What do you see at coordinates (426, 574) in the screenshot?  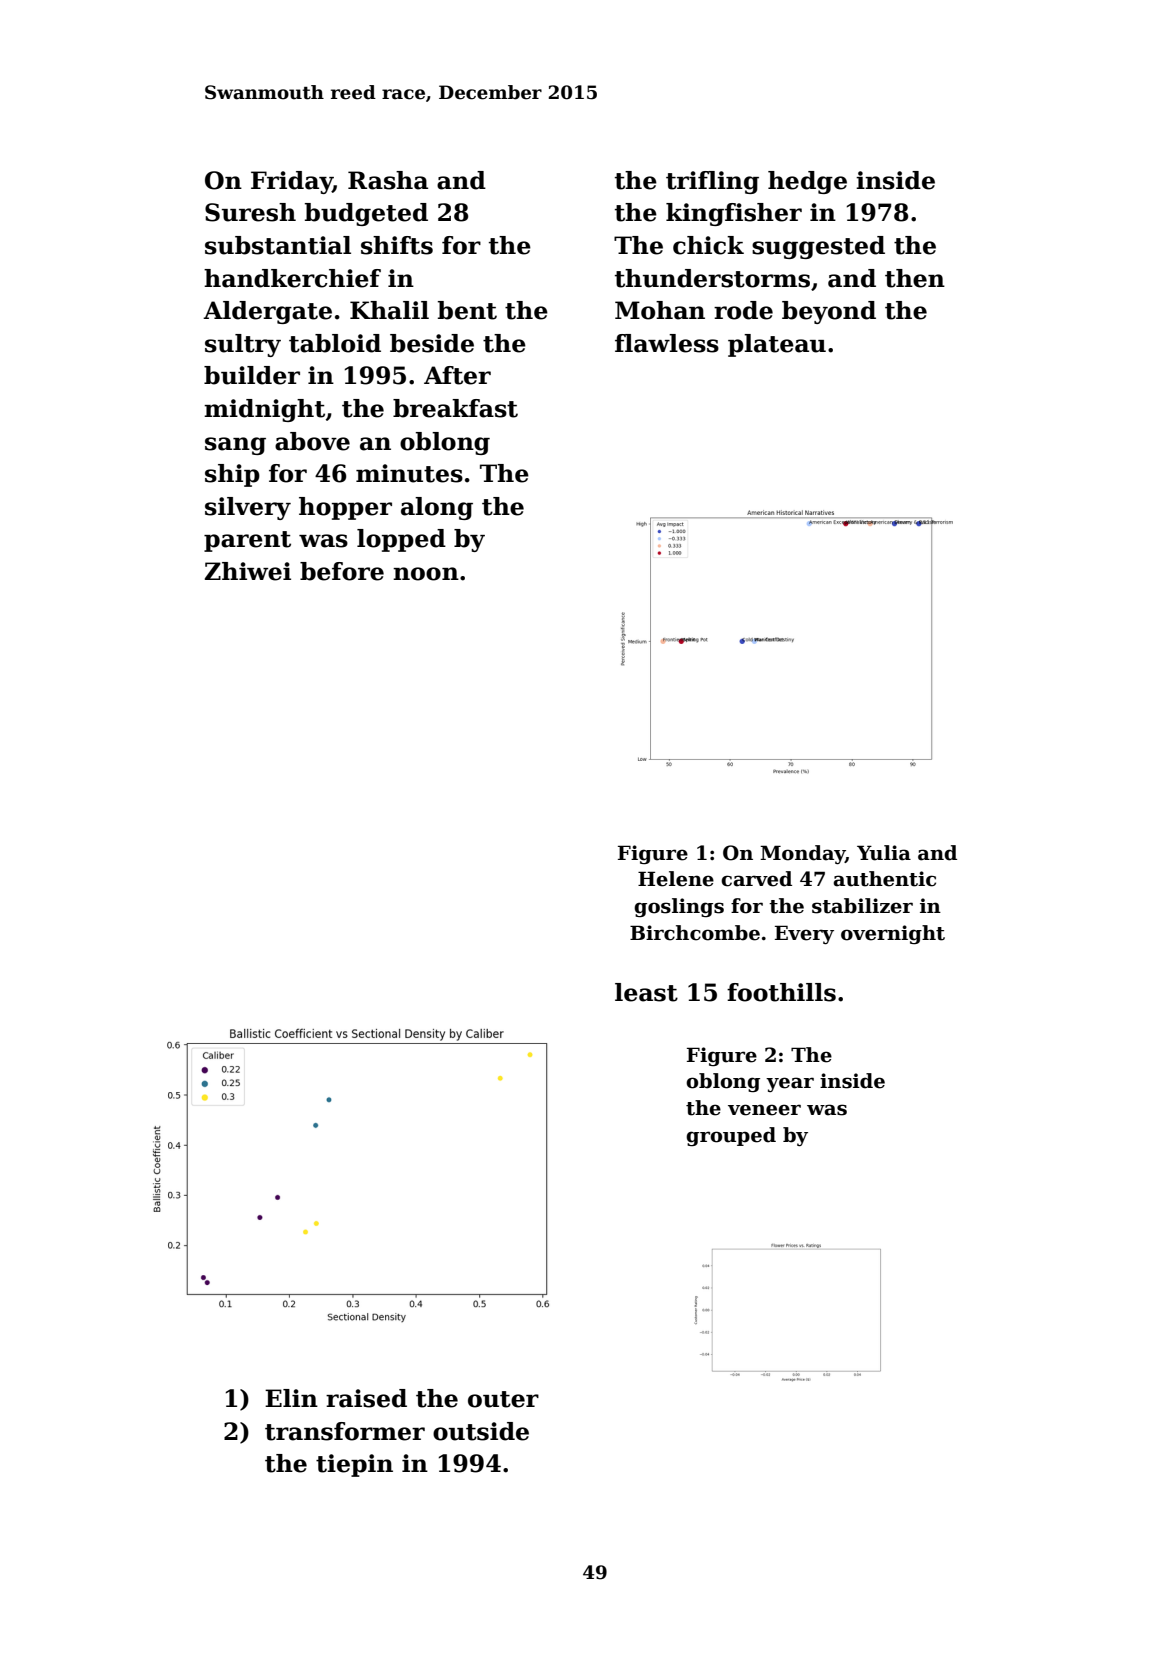 I see `noon` at bounding box center [426, 574].
